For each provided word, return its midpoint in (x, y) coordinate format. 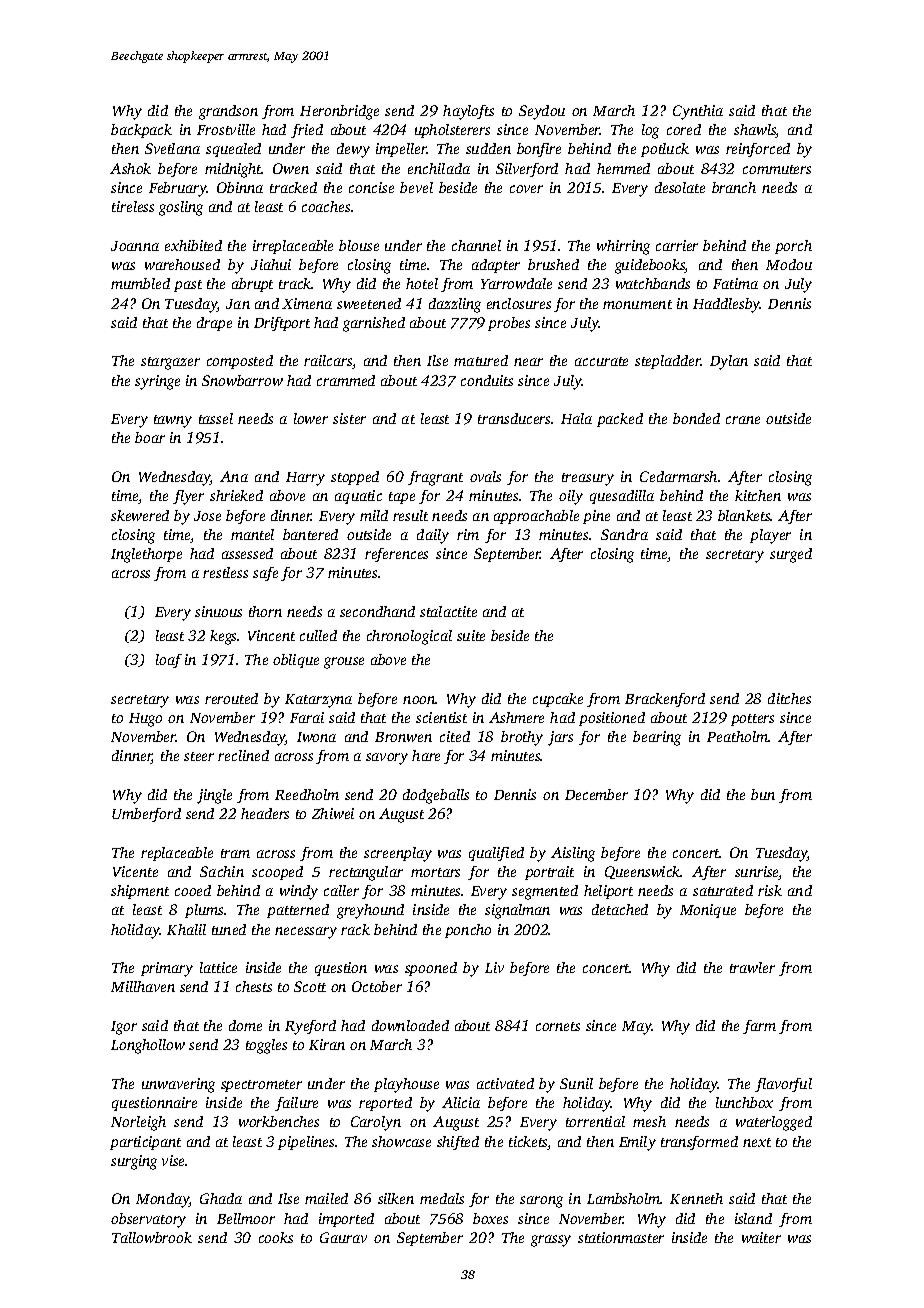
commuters (777, 169)
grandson (228, 112)
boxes (490, 1218)
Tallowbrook (152, 1237)
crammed (346, 380)
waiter (761, 1237)
